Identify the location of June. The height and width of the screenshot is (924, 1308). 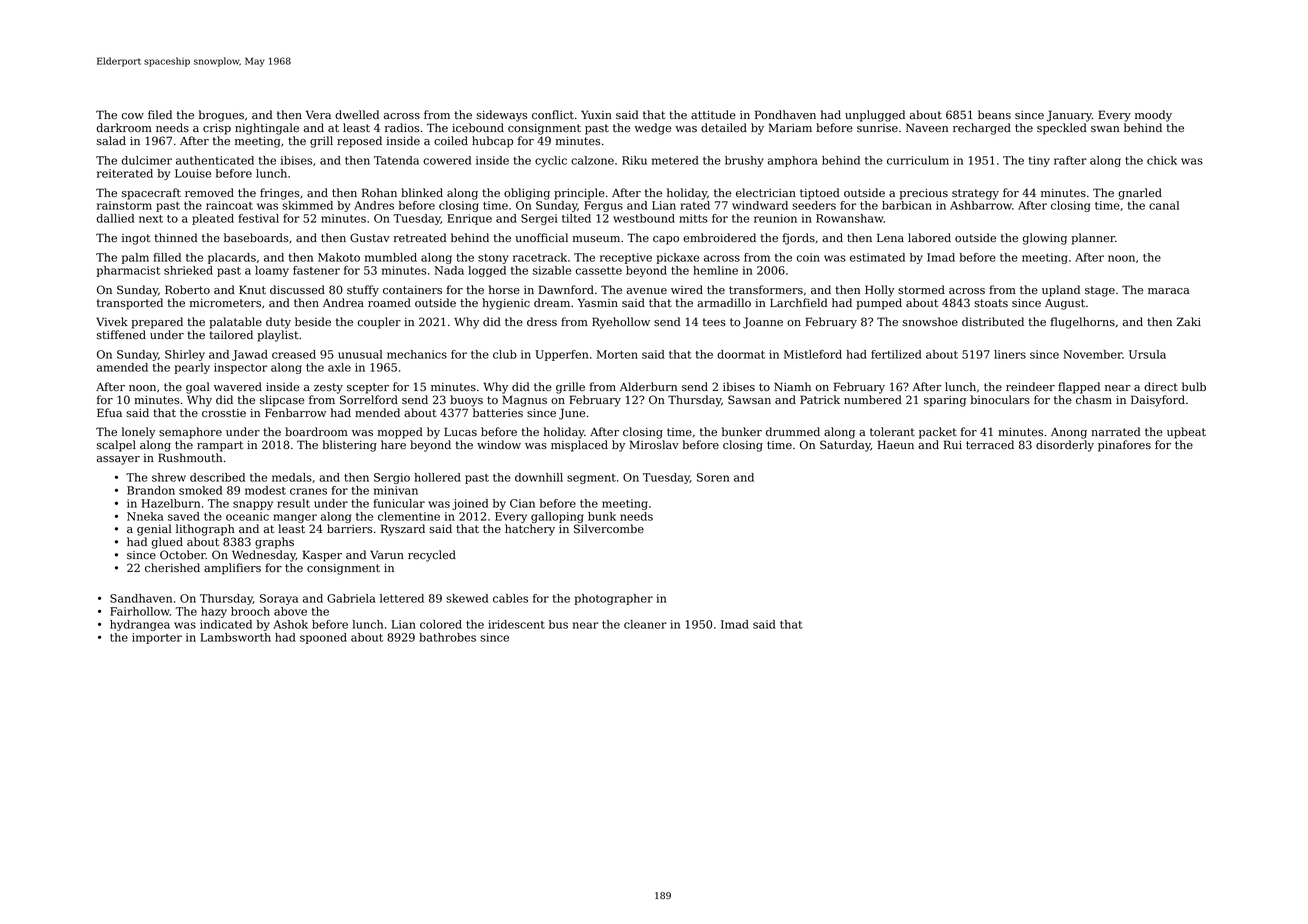
(572, 414).
